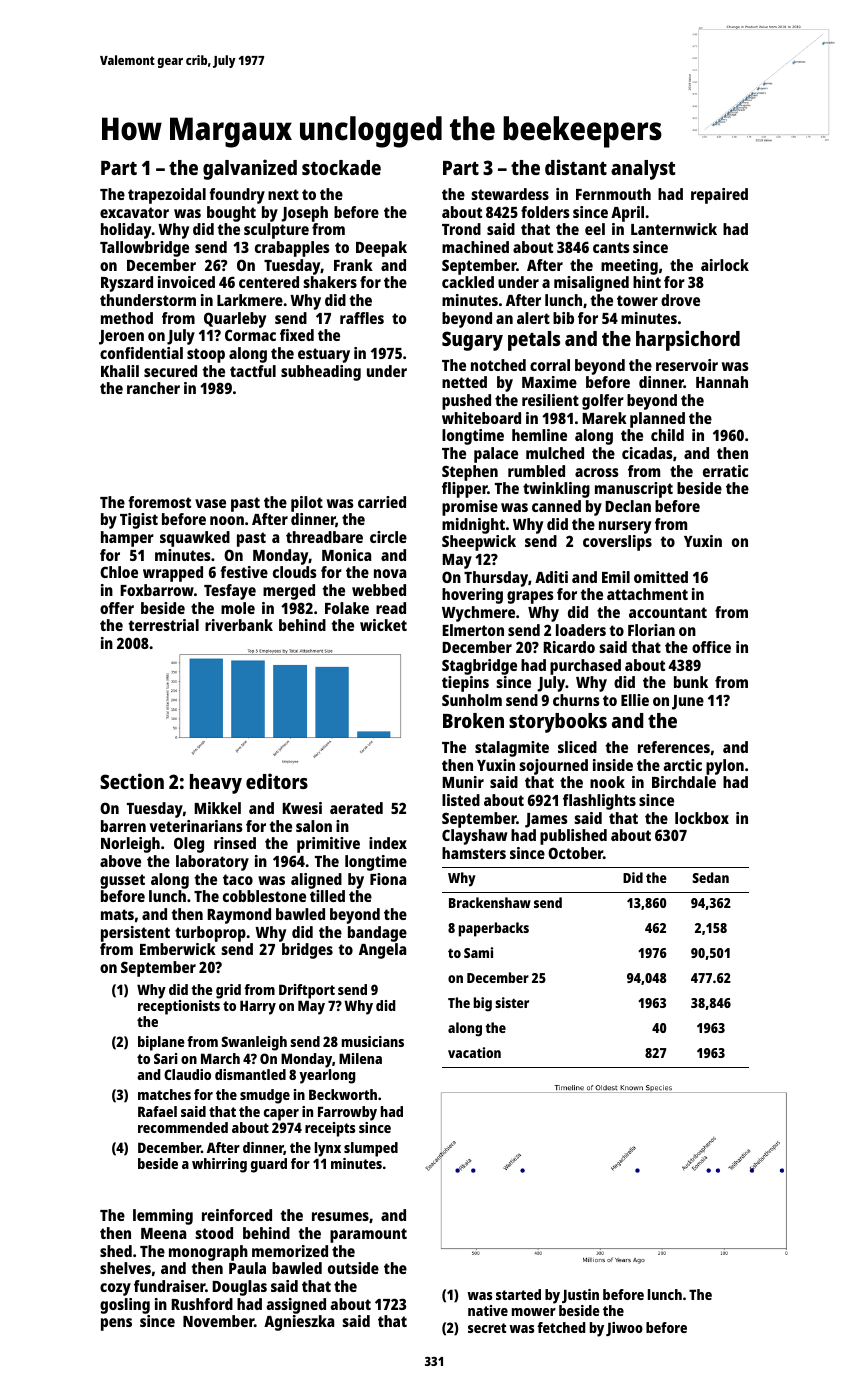 The image size is (849, 1400). I want to click on excavator, so click(134, 212).
